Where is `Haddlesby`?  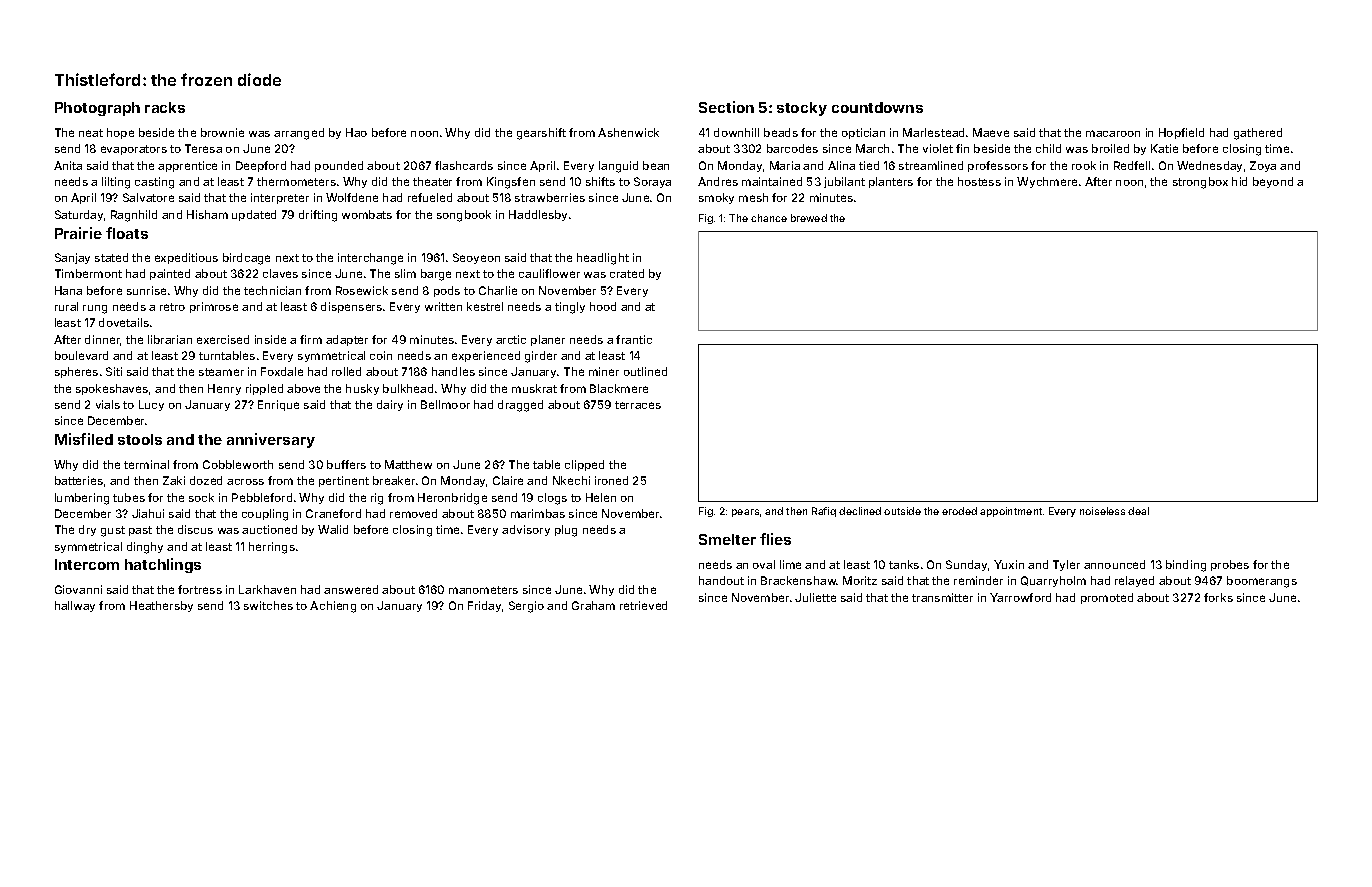
Haddlesby is located at coordinates (538, 215).
